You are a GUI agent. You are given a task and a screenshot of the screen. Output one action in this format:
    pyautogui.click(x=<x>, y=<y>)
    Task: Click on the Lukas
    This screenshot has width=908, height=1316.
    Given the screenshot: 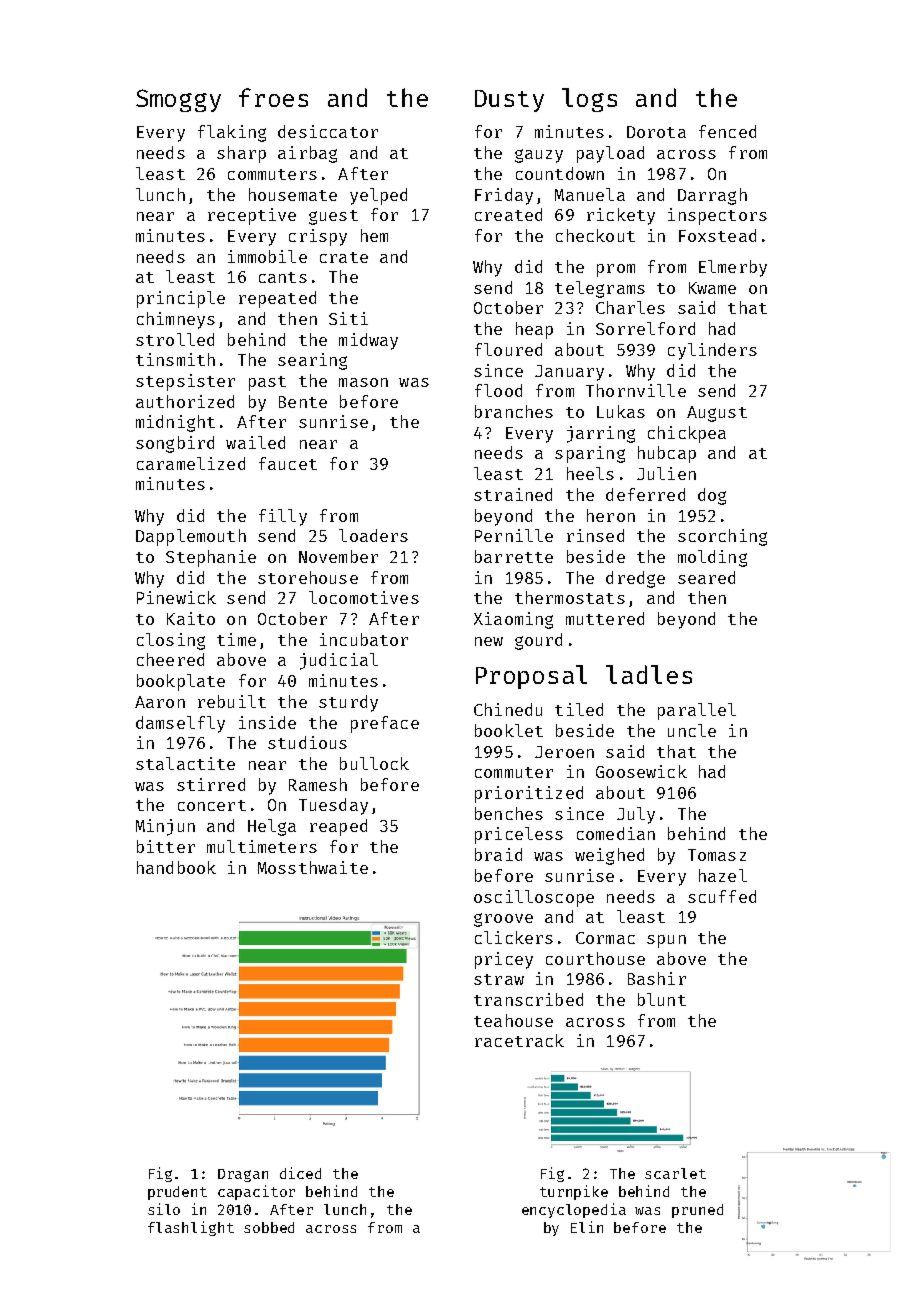 What is the action you would take?
    pyautogui.click(x=621, y=411)
